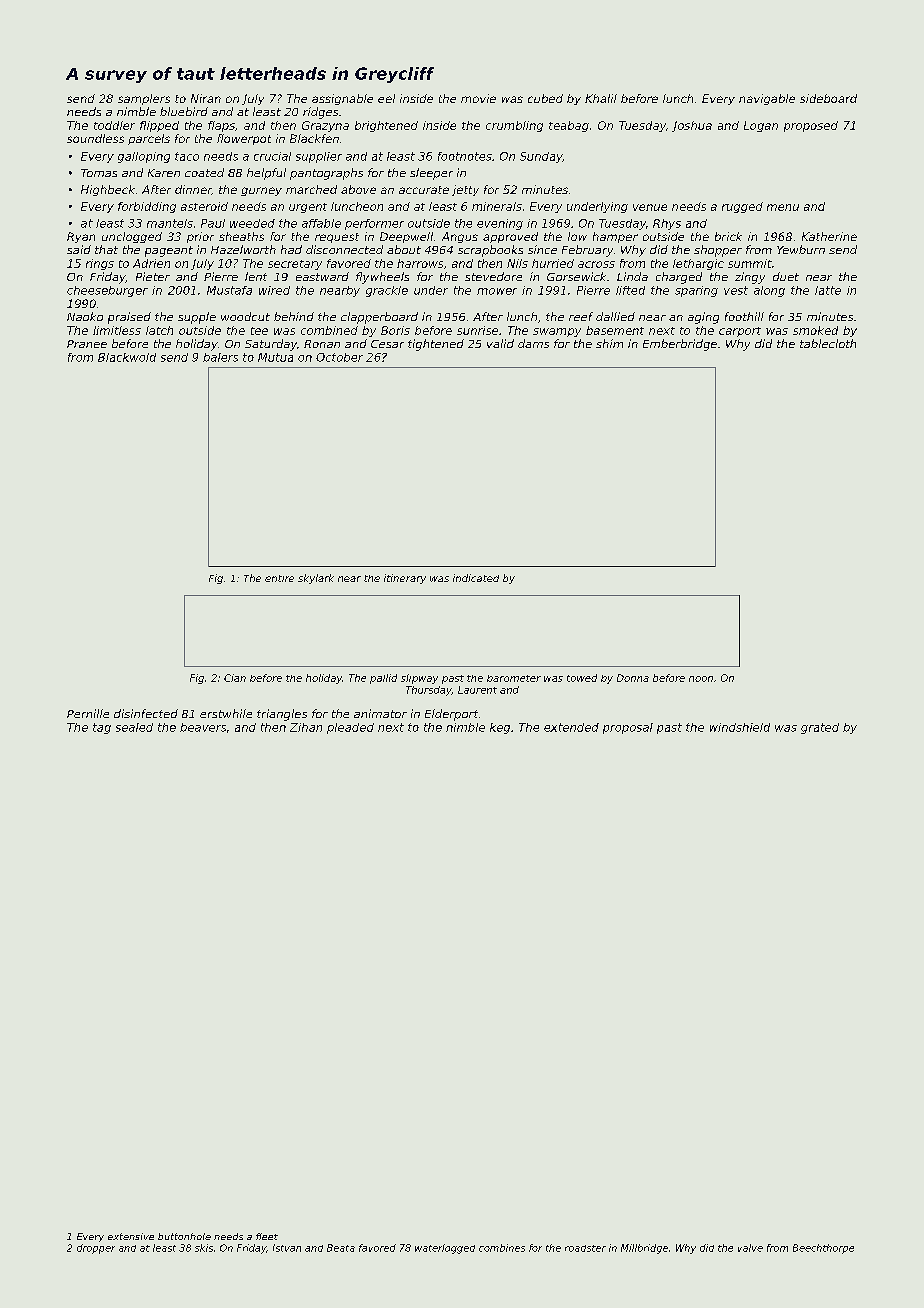 This document has width=924, height=1308. Describe the element at coordinates (628, 728) in the document. I see `proposal` at that location.
